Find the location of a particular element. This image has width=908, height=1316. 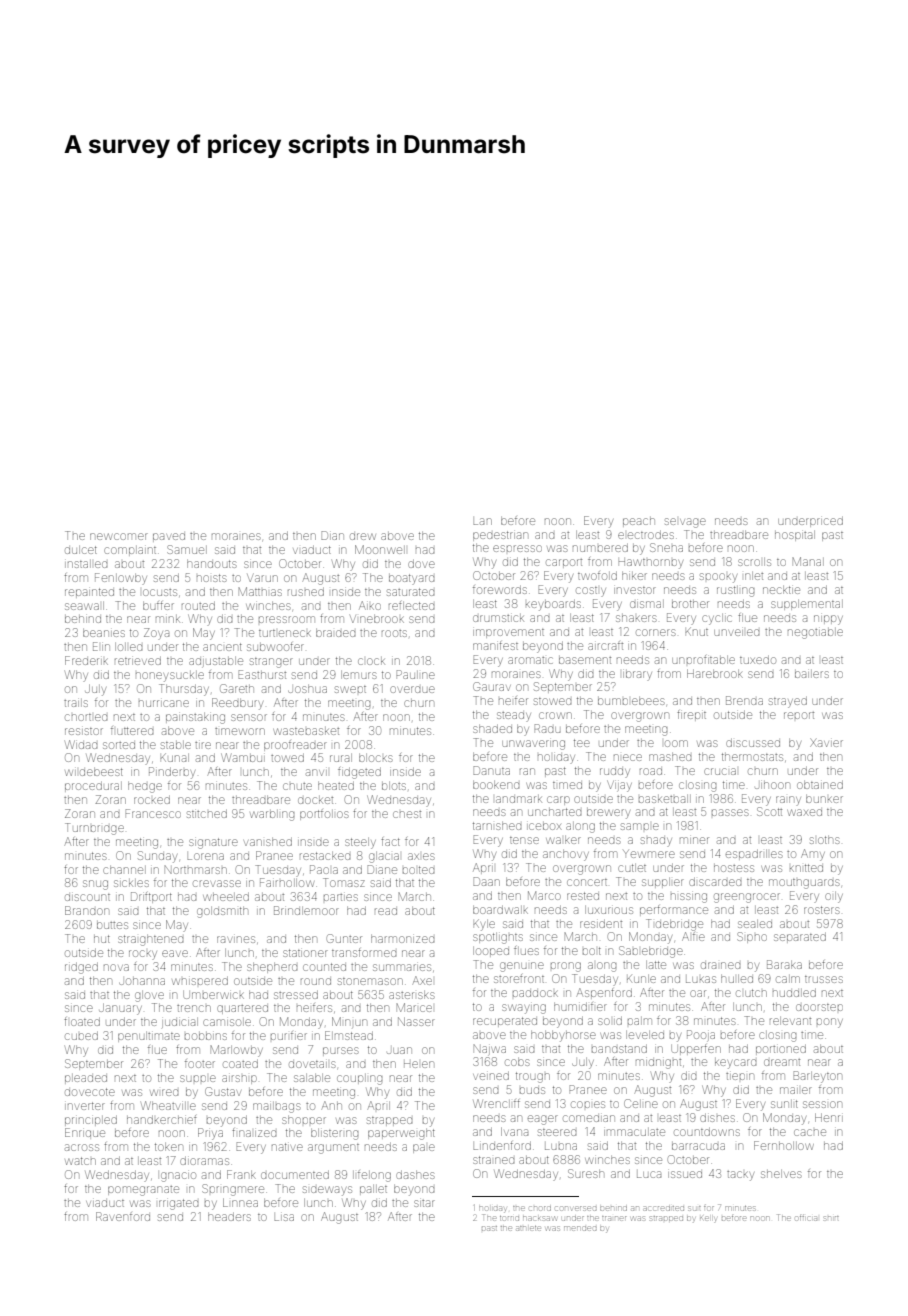

irrigated is located at coordinates (178, 1204).
